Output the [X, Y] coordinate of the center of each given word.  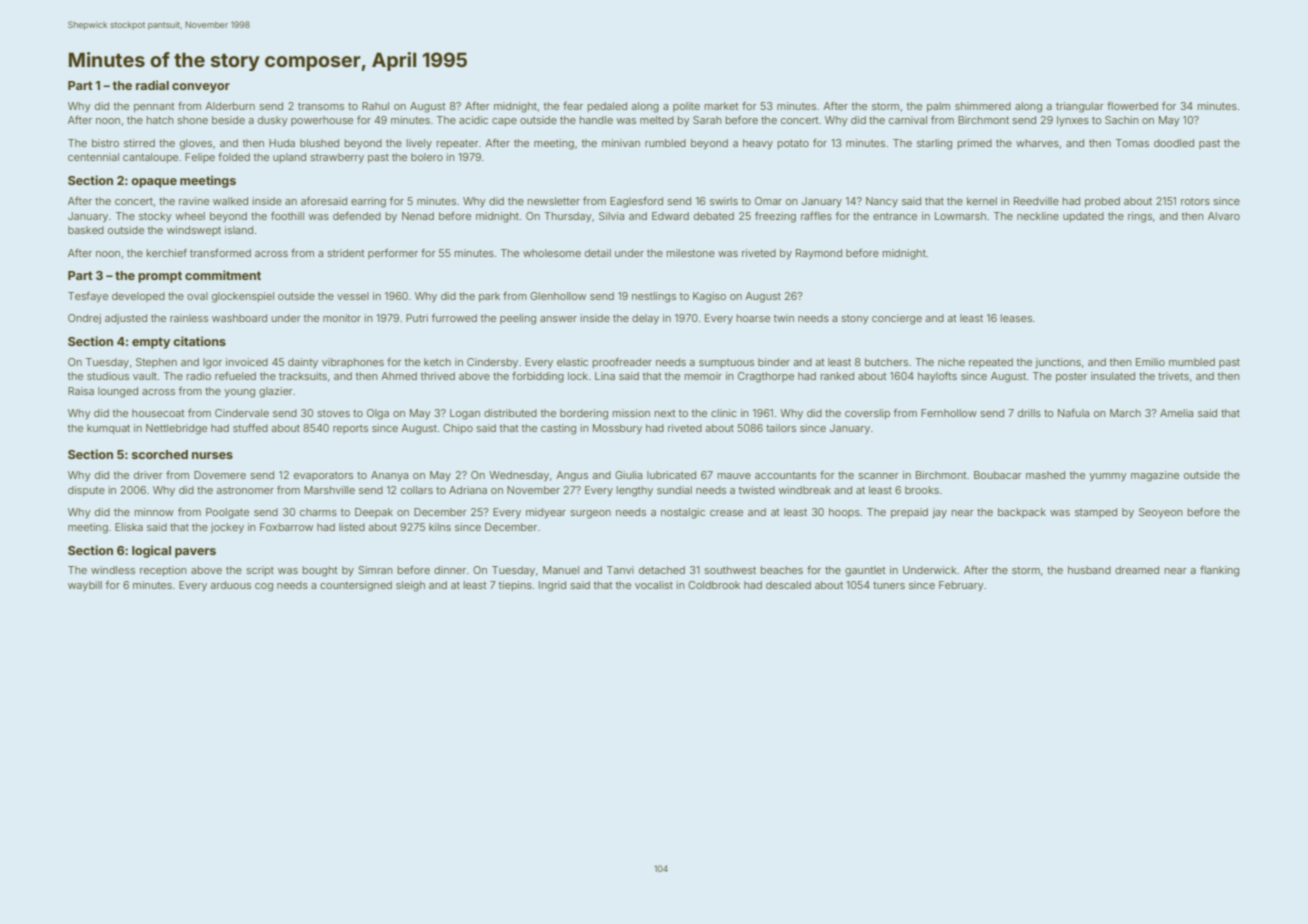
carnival [908, 120]
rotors [1195, 201]
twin [784, 318]
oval [197, 296]
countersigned [356, 586]
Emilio [1150, 362]
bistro [105, 143]
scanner [879, 476]
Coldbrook [714, 585]
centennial [93, 157]
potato [793, 144]
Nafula [1073, 413]
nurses [212, 455]
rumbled [665, 143]
